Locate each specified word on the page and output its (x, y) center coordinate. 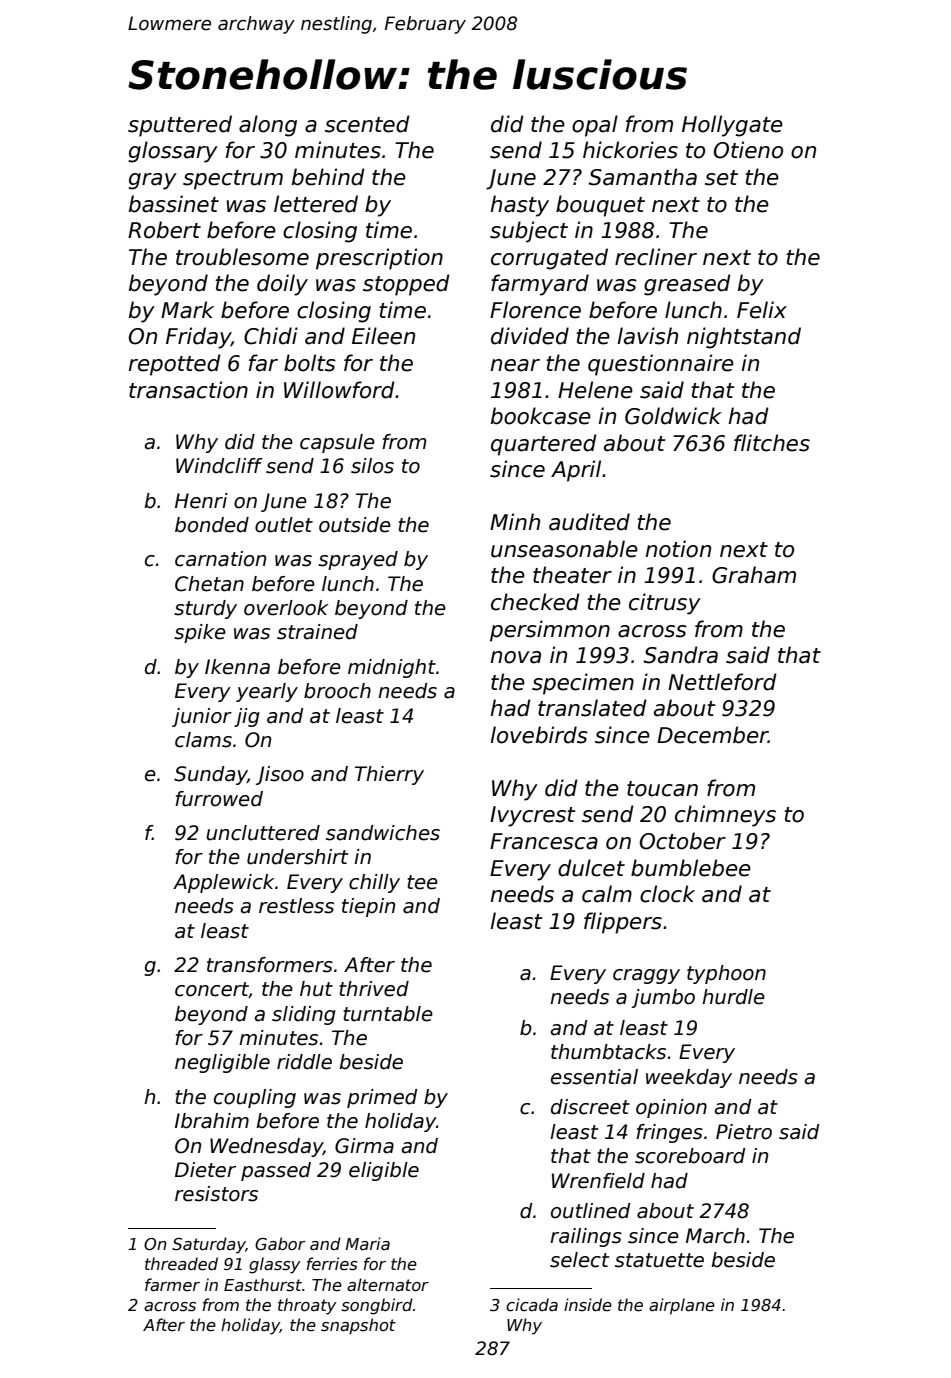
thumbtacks (608, 1052)
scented (367, 124)
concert (212, 990)
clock (667, 894)
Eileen (383, 336)
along (268, 126)
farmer (172, 1284)
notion (678, 549)
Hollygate (732, 126)
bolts (310, 363)
